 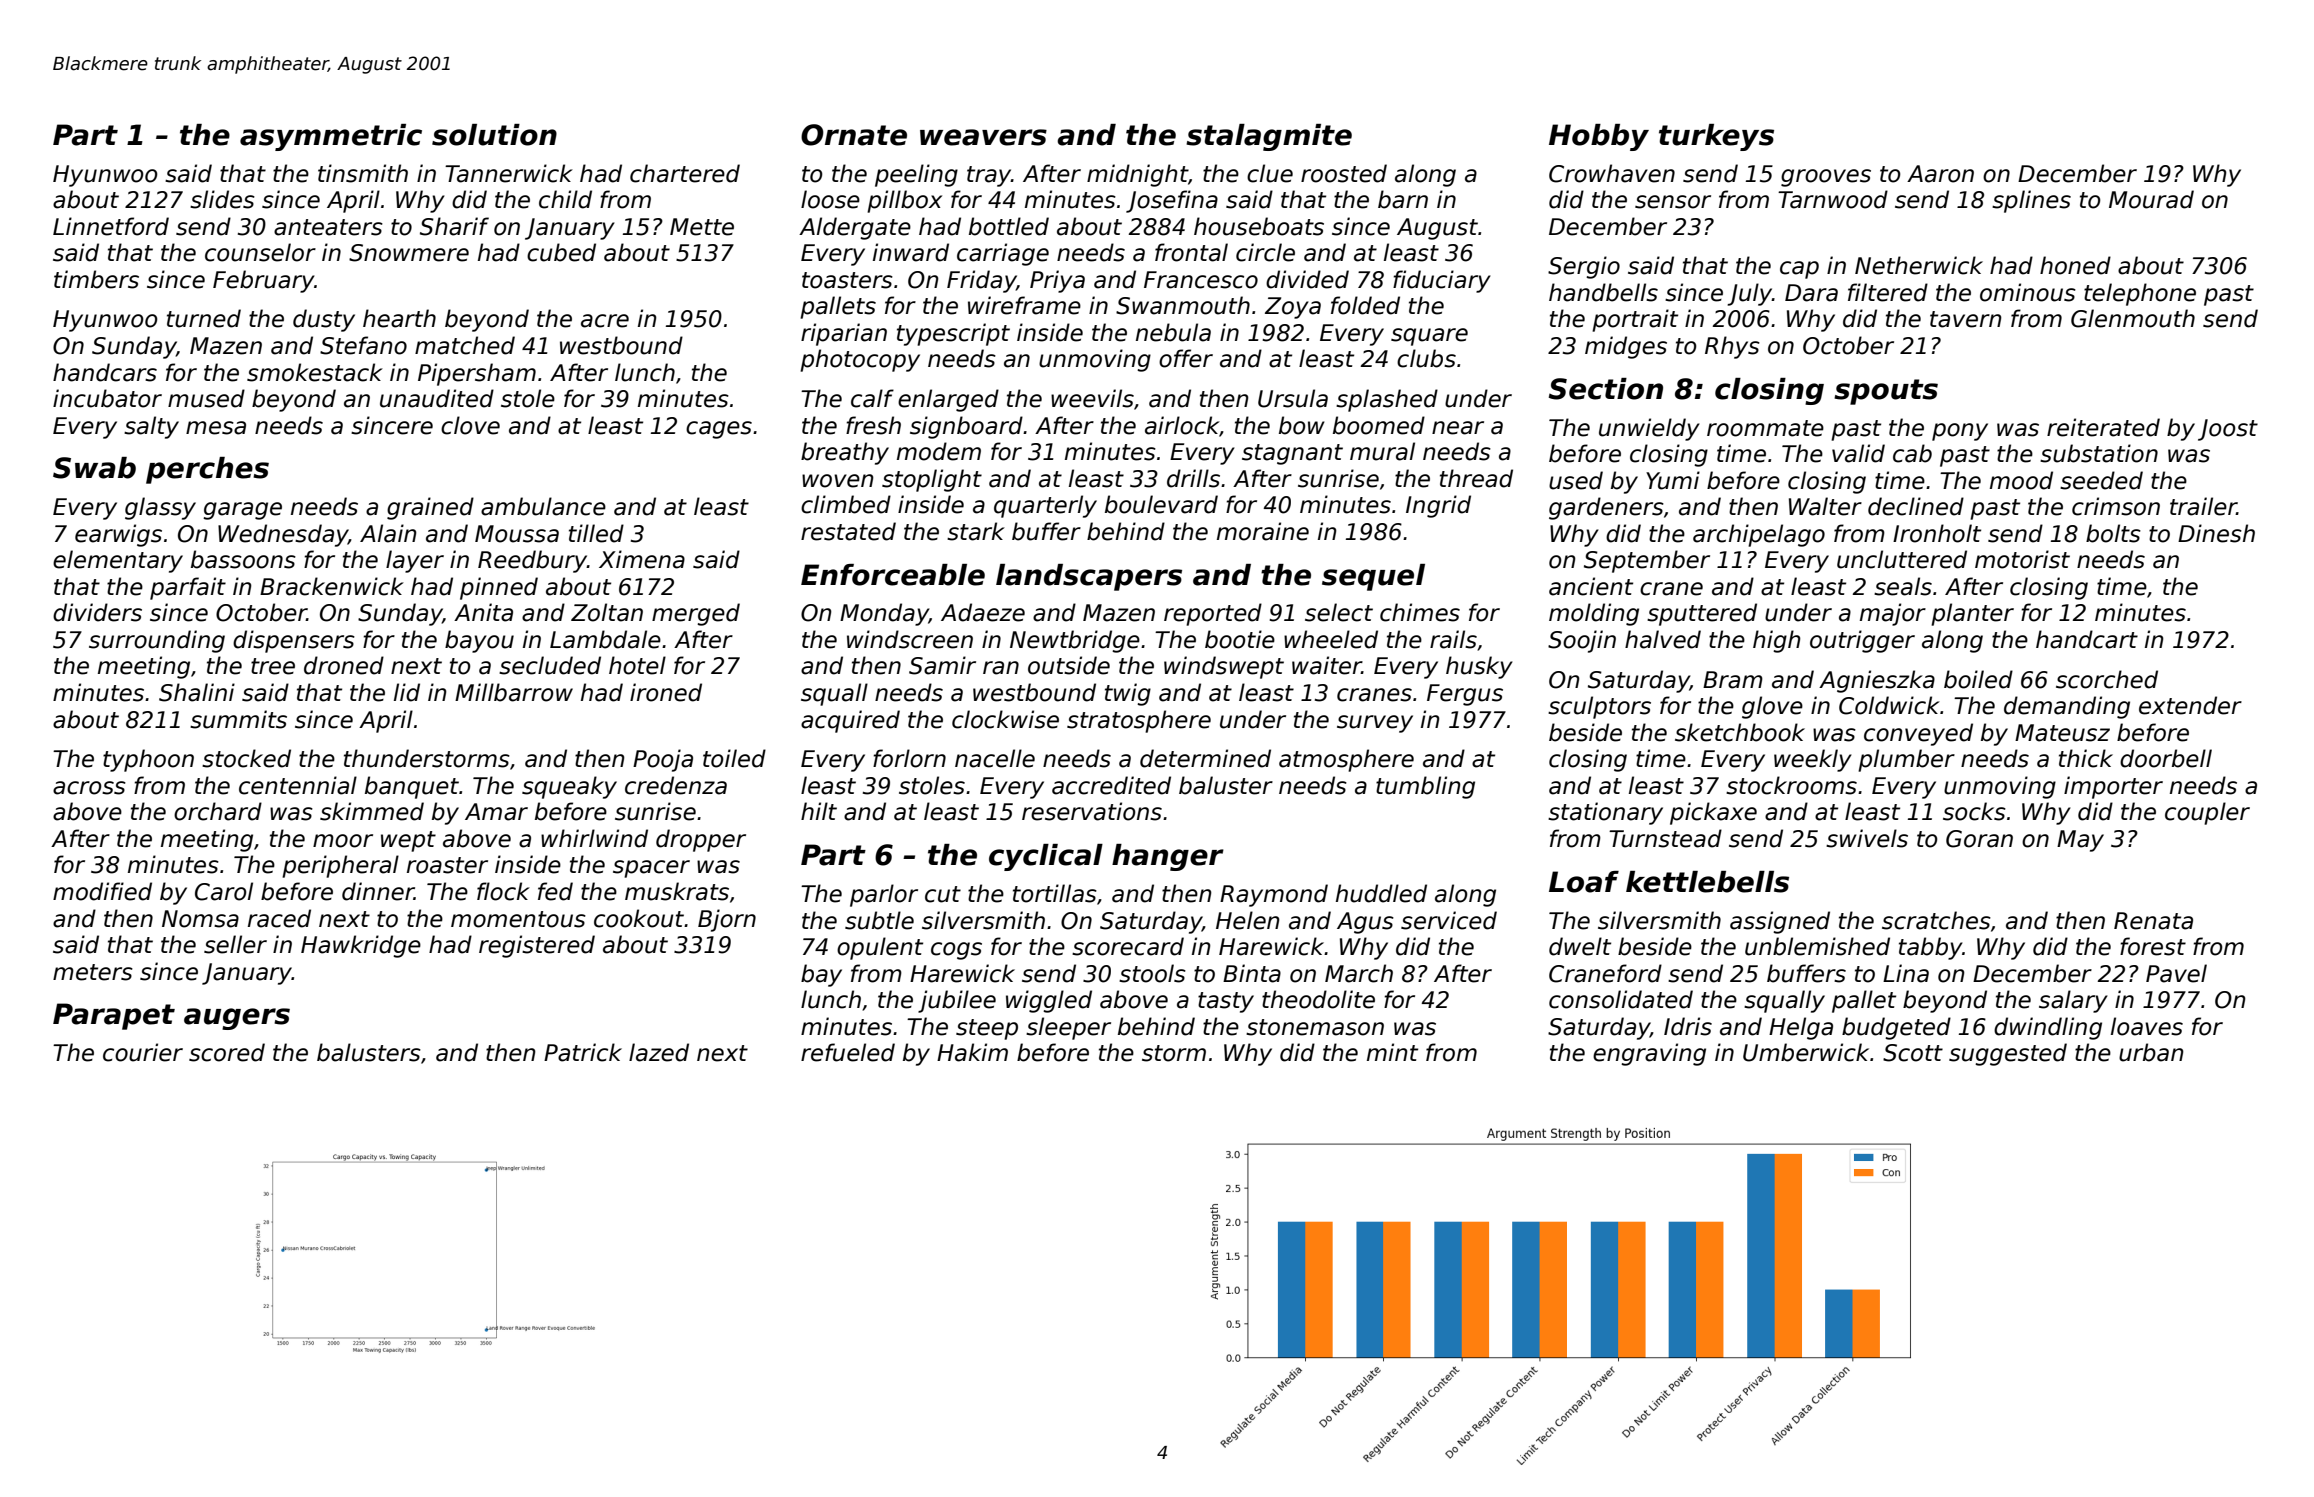 What do you see at coordinates (854, 135) in the screenshot?
I see `Ornate` at bounding box center [854, 135].
